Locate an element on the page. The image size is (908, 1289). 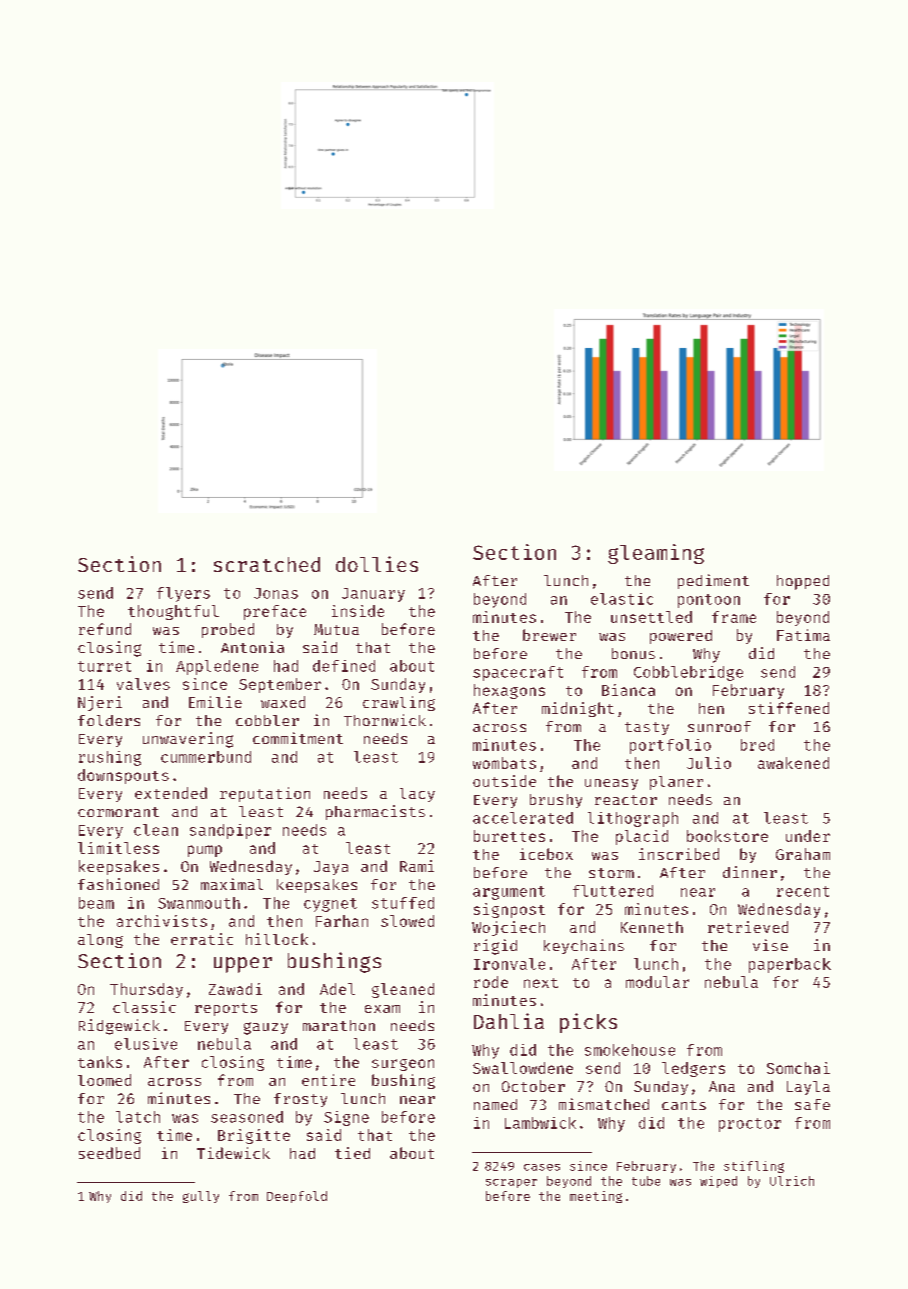
gully is located at coordinates (201, 1197).
